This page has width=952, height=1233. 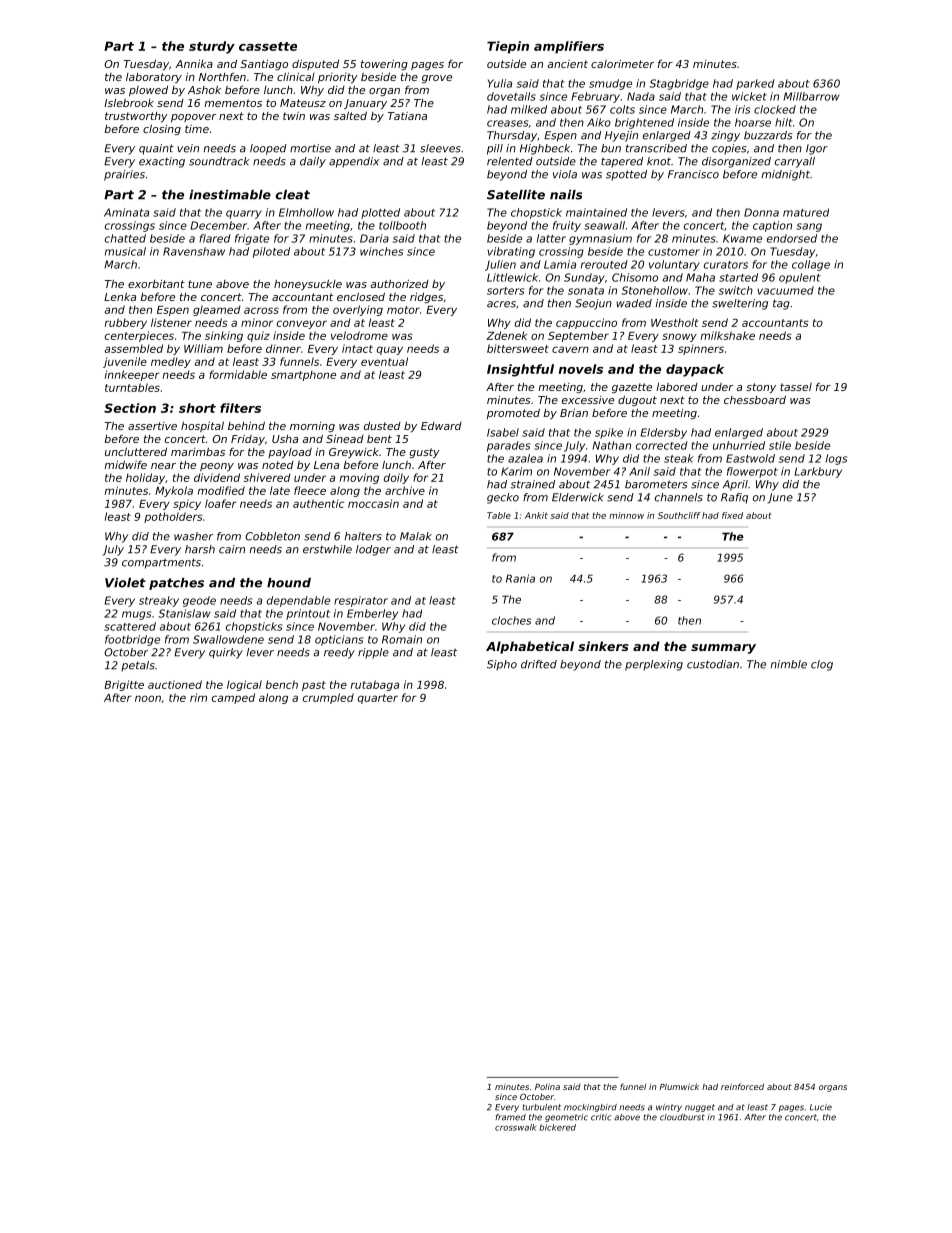 I want to click on framed, so click(x=510, y=1117).
